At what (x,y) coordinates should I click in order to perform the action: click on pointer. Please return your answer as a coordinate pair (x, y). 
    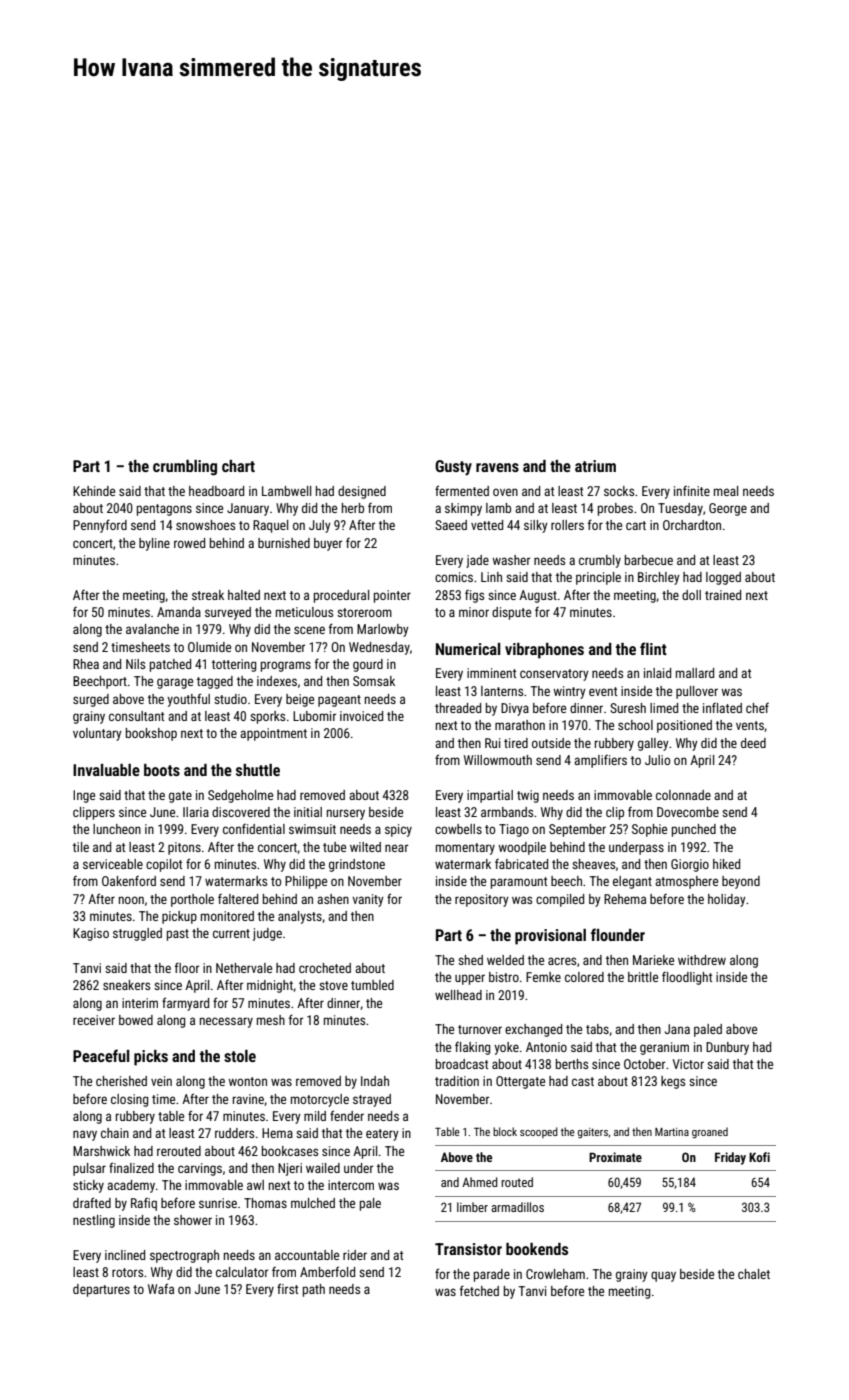
    Looking at the image, I should click on (392, 596).
